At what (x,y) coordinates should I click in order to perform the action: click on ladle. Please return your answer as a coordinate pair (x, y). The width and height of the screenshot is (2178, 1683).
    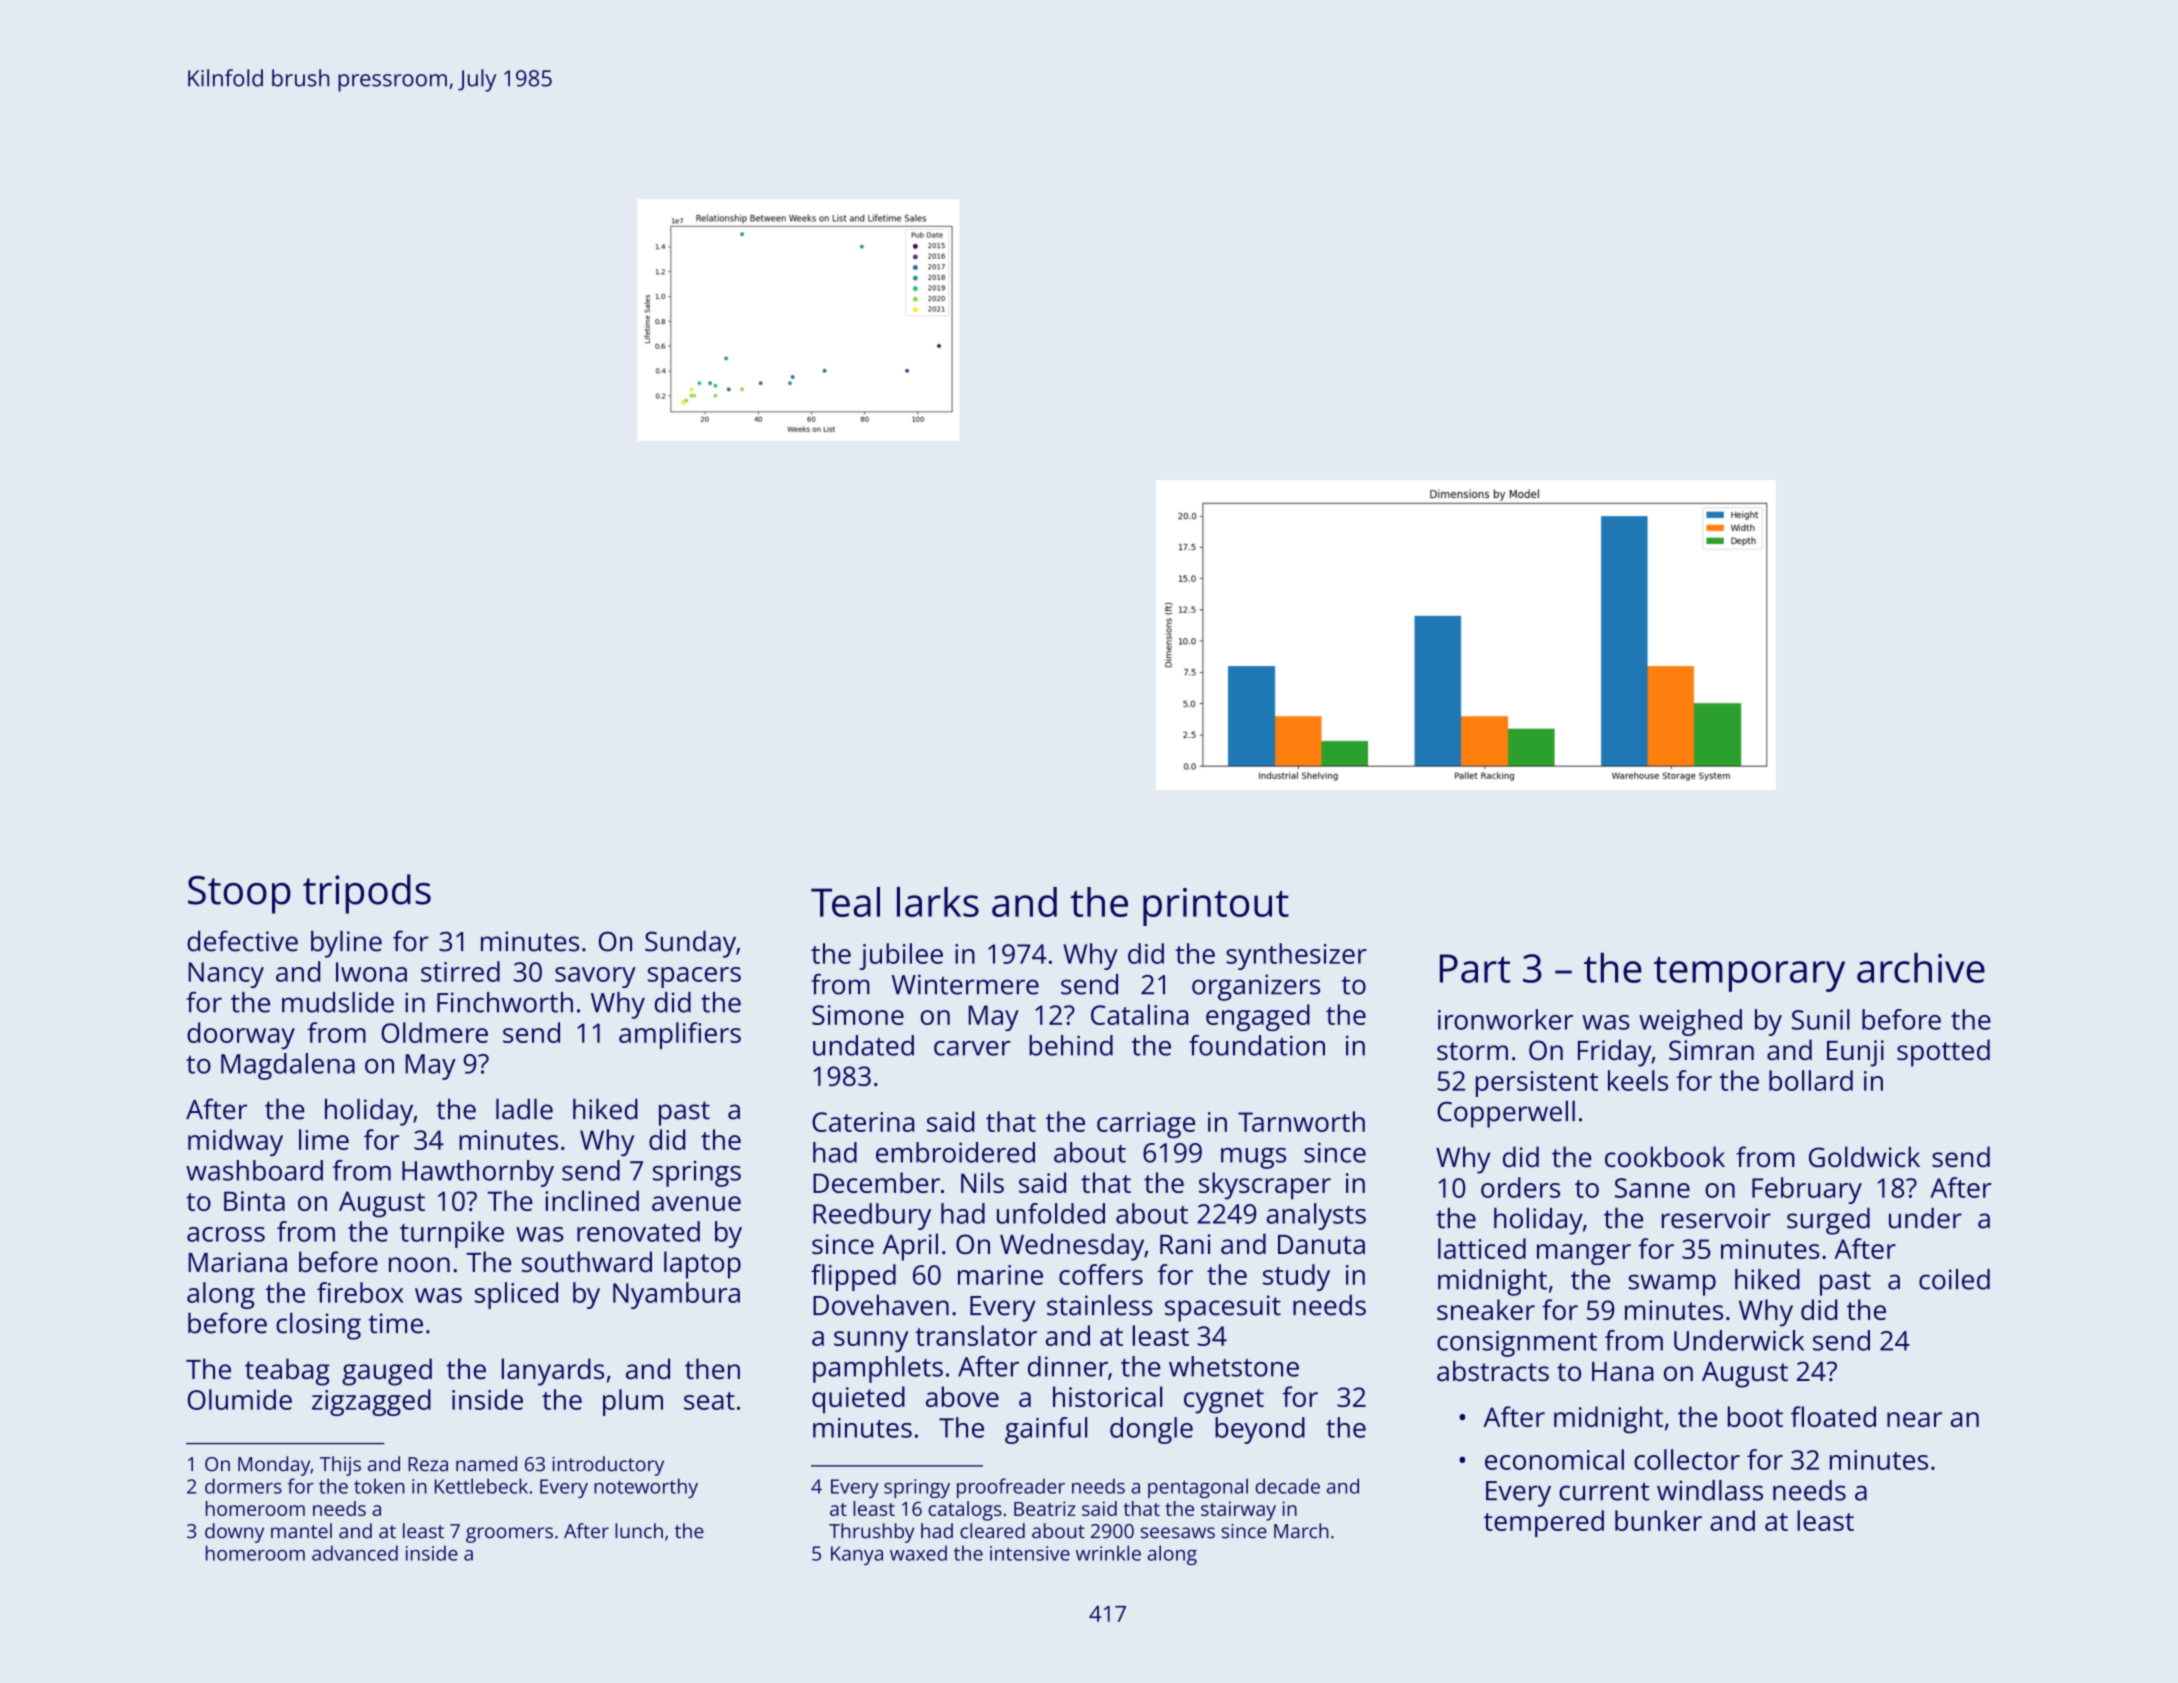
    Looking at the image, I should click on (524, 1109).
